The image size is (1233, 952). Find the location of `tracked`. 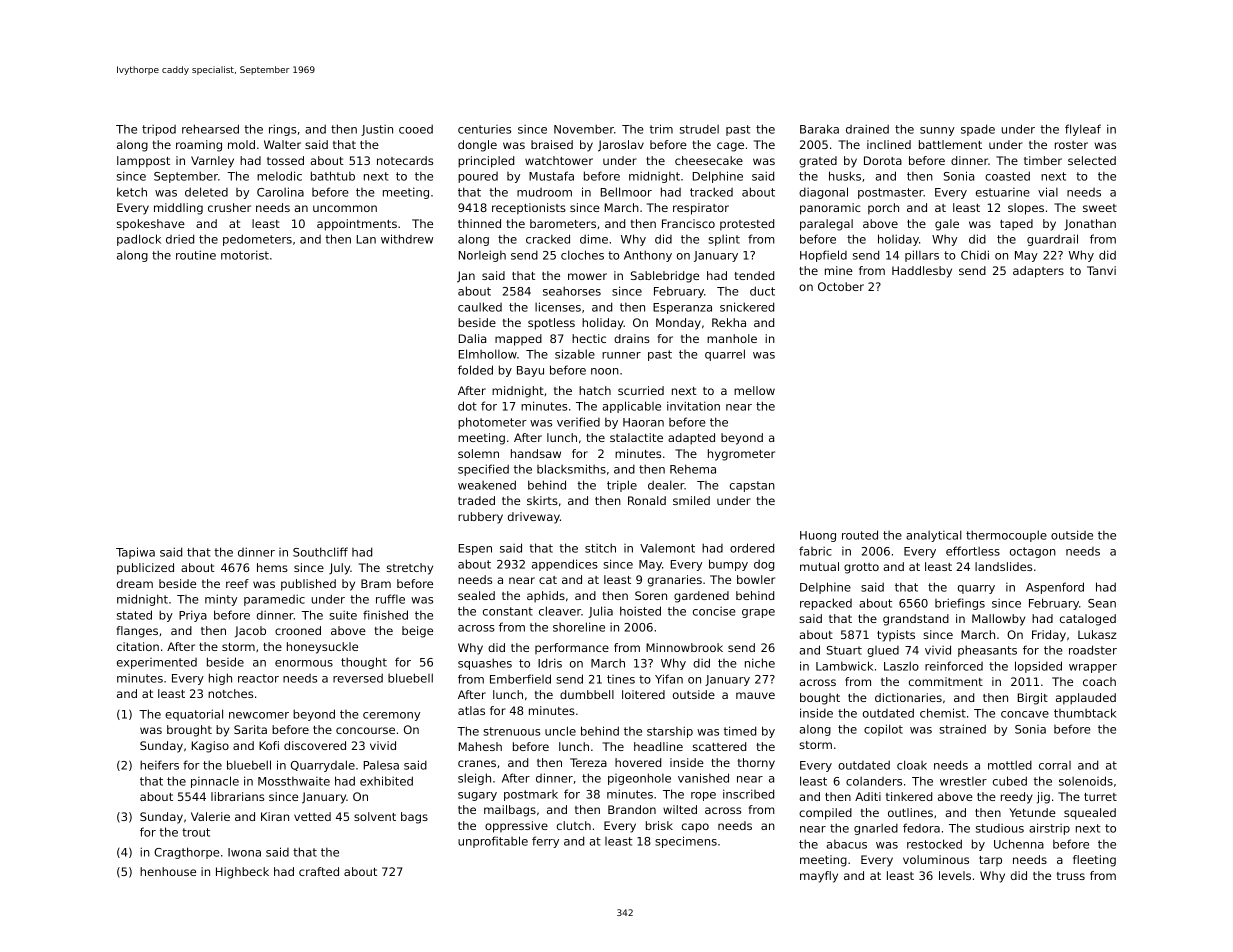

tracked is located at coordinates (711, 192).
